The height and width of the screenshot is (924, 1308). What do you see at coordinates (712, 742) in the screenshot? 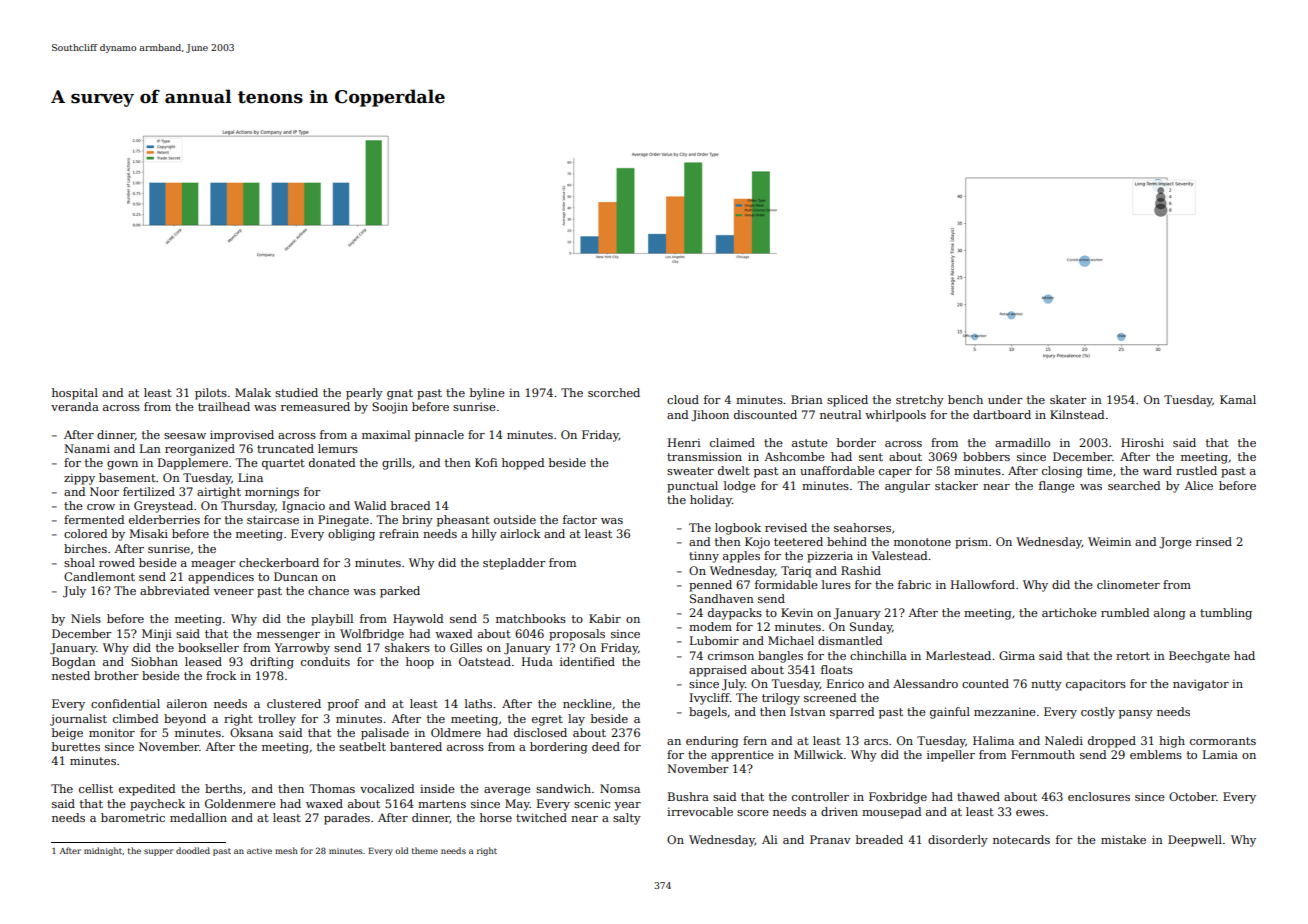
I see `enduring` at bounding box center [712, 742].
